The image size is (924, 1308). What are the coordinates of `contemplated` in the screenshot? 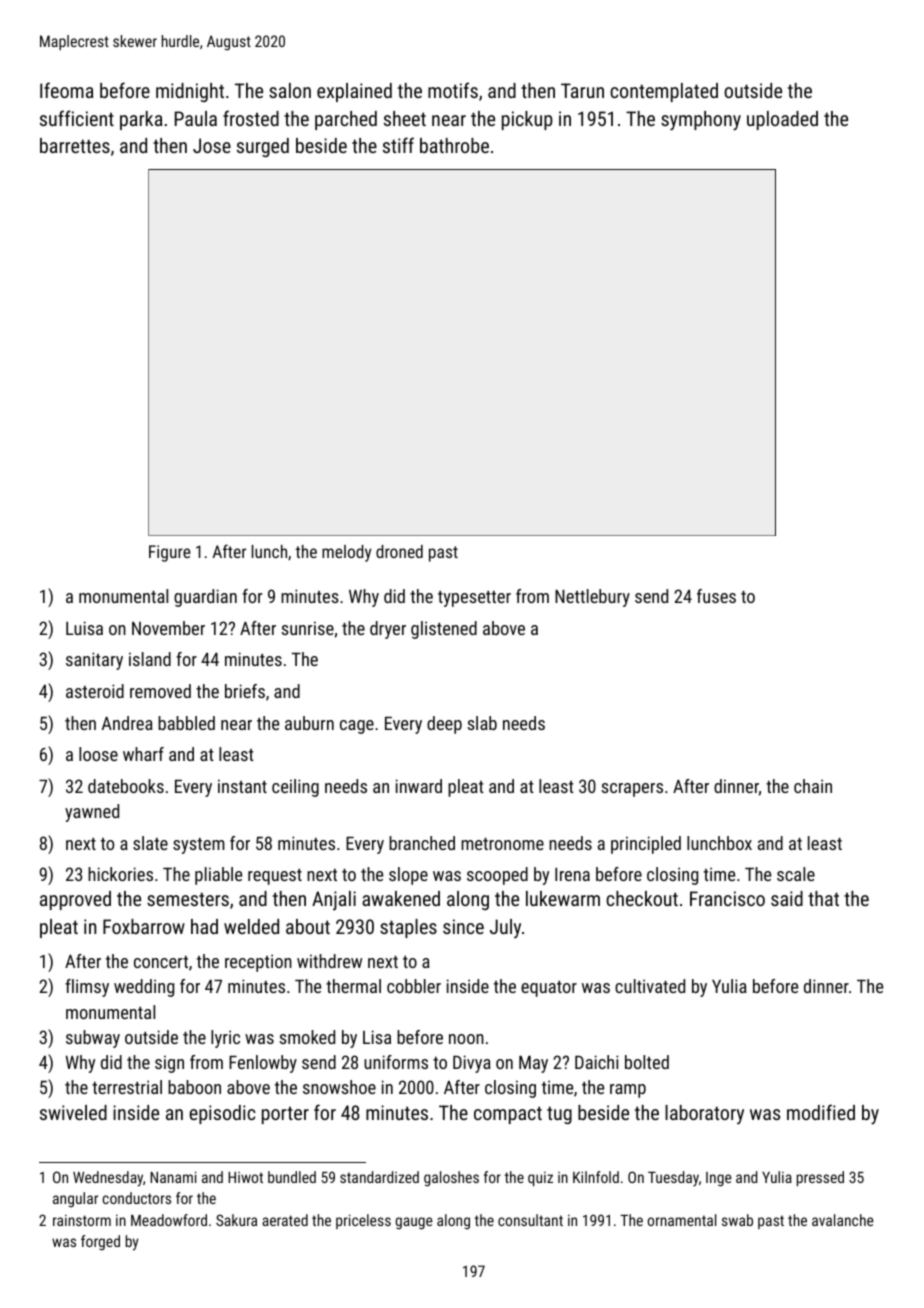 It's located at (664, 92).
